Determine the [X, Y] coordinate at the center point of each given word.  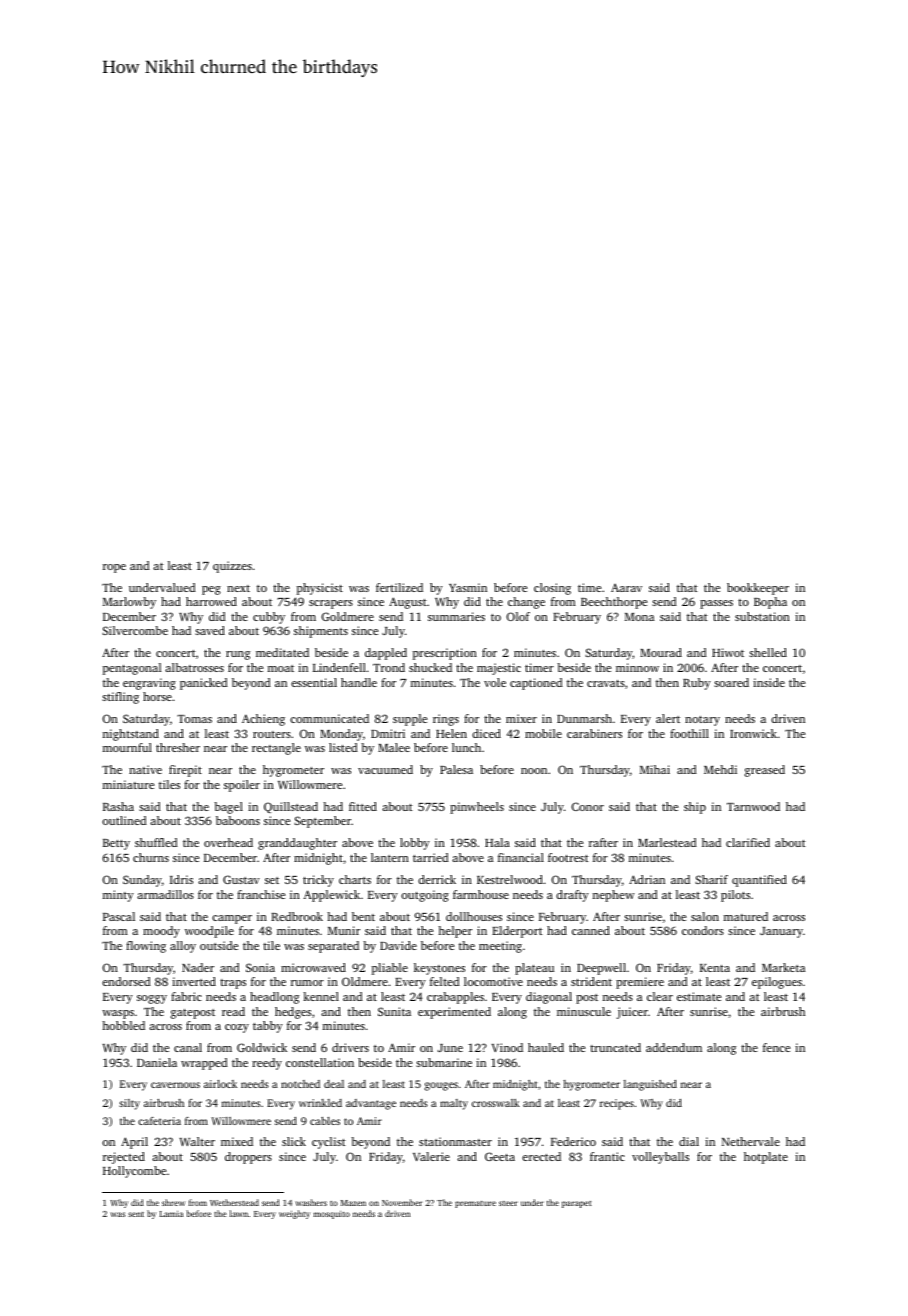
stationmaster [455, 1141]
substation [762, 616]
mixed [237, 1141]
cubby [269, 618]
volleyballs [660, 1158]
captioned [536, 684]
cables [325, 1121]
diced [486, 733]
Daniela [157, 1062]
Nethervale [751, 1141]
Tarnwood [753, 806]
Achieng [263, 720]
